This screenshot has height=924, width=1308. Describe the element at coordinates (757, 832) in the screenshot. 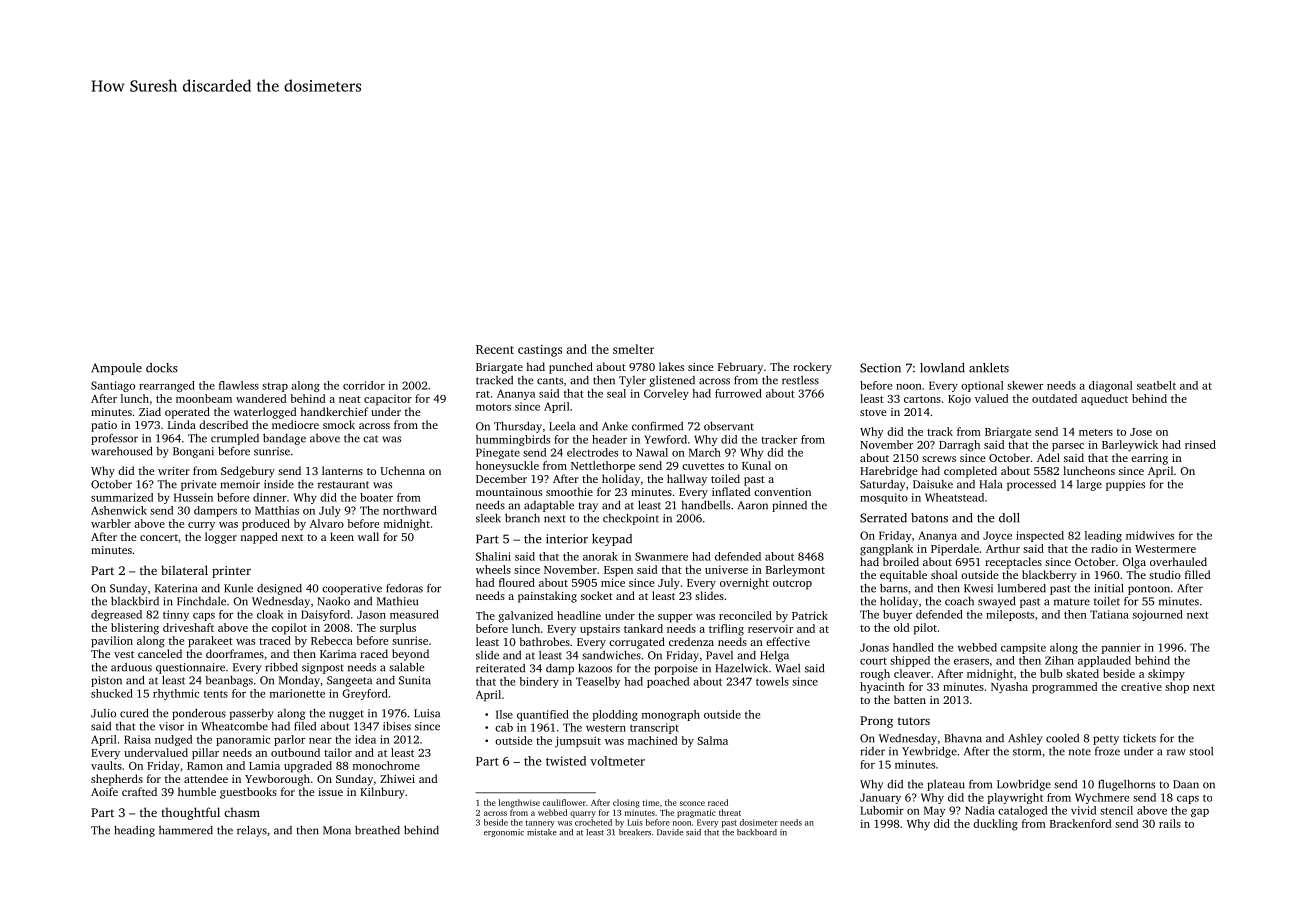

I see `backboard` at that location.
